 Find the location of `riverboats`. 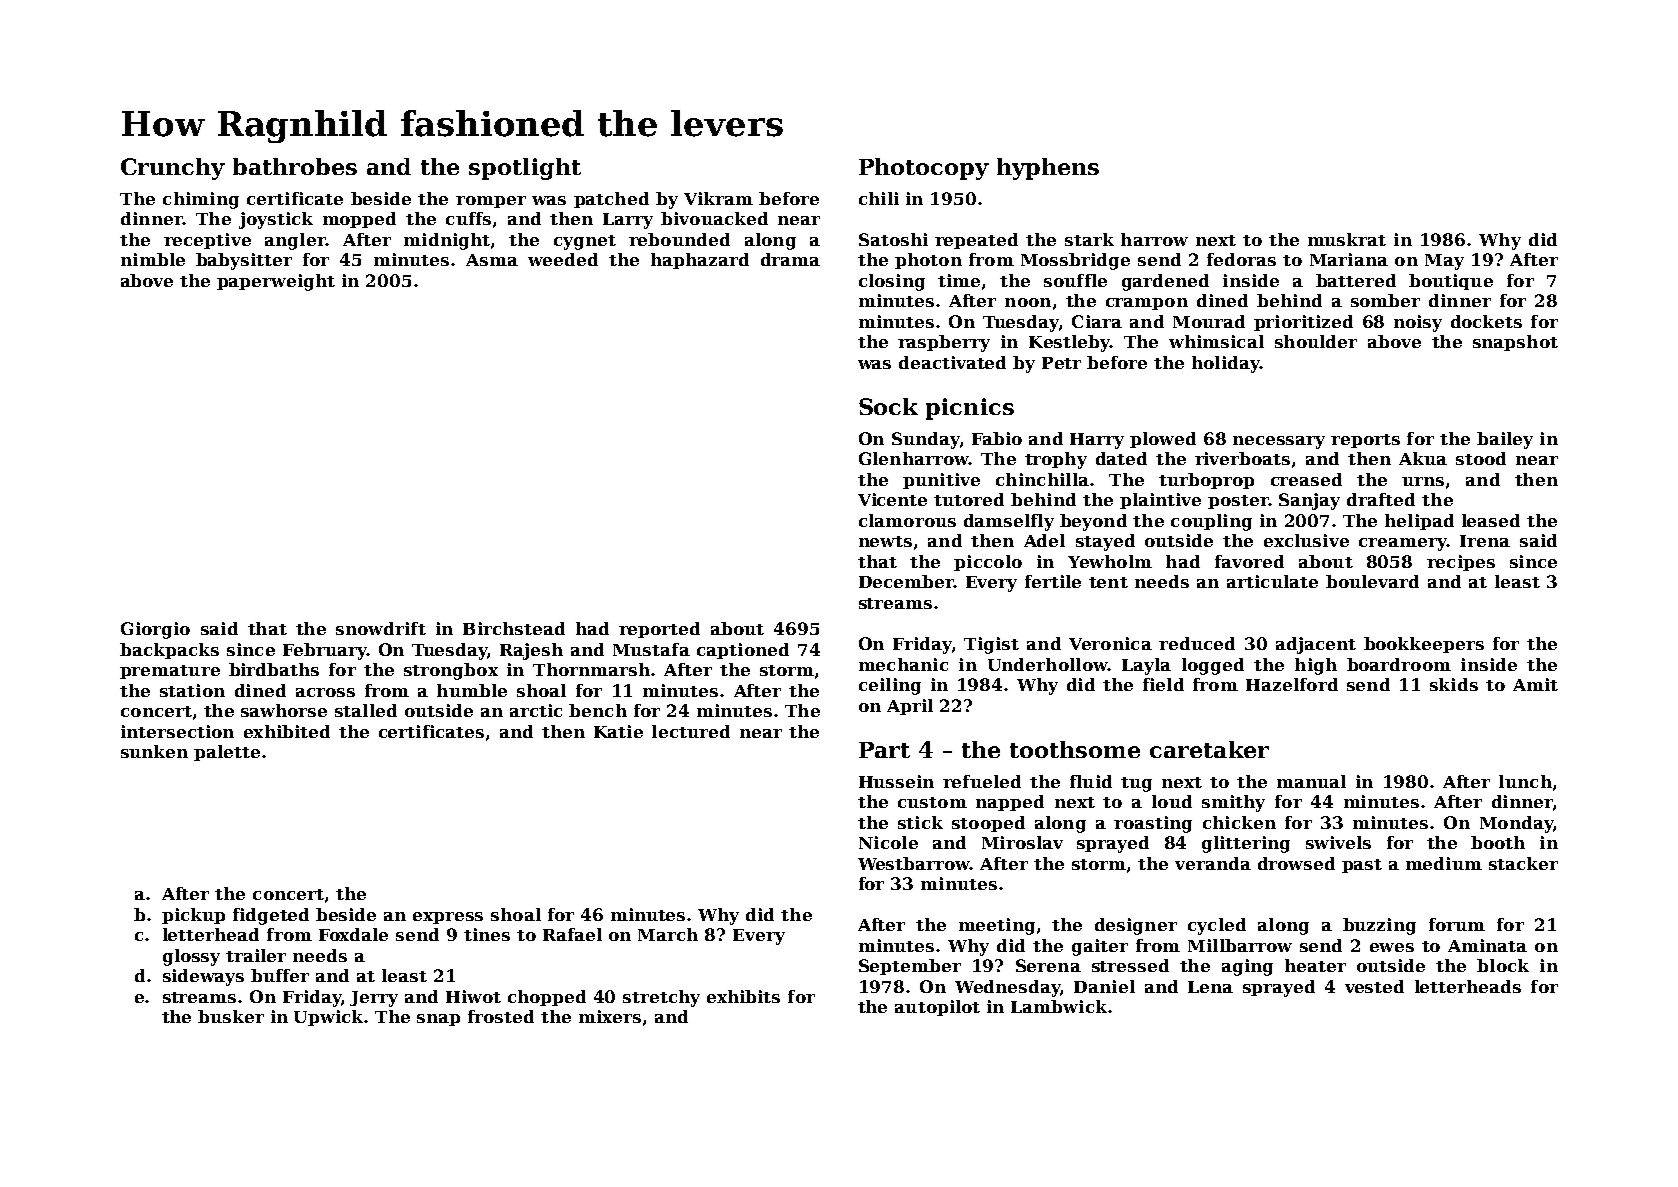

riverboats is located at coordinates (1242, 458).
